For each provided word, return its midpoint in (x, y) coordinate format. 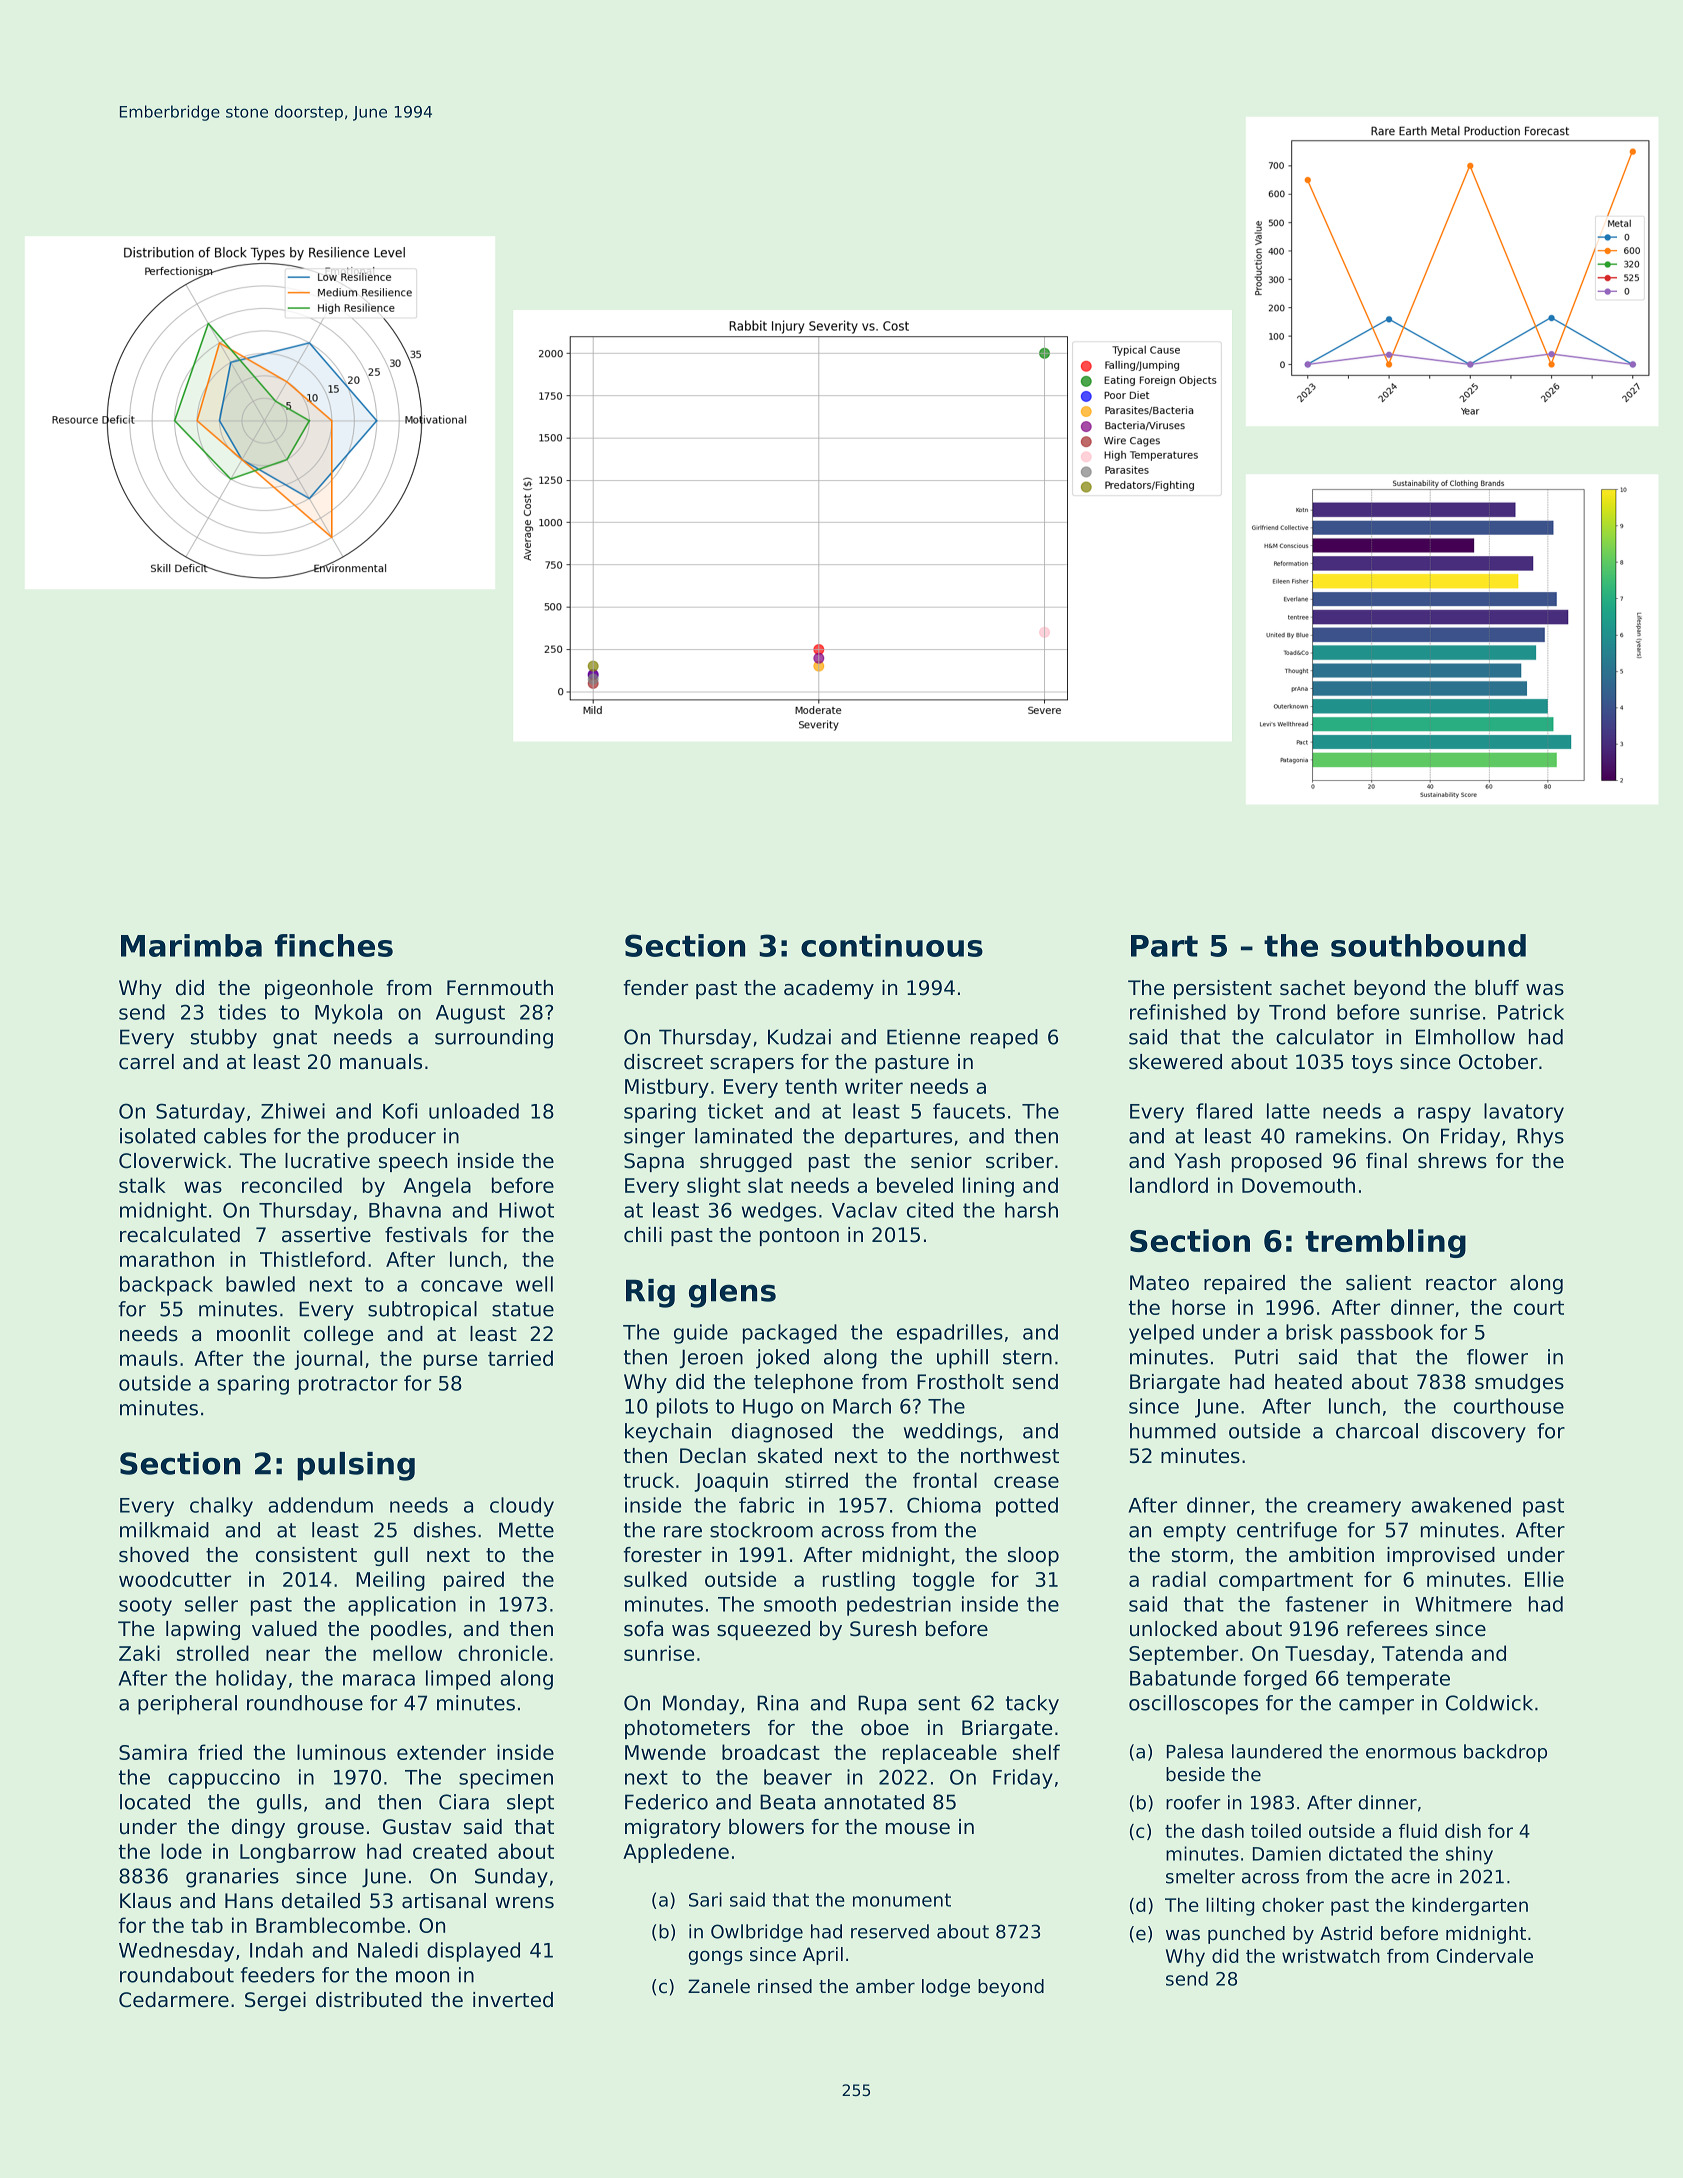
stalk (142, 1185)
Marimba (191, 945)
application (402, 1606)
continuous (892, 945)
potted (1027, 1507)
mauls (149, 1358)
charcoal (1377, 1431)
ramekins (1341, 1136)
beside (1195, 1774)
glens (732, 1293)
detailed (321, 1901)
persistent (1223, 989)
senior (941, 1161)
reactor (1461, 1283)
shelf (1036, 1752)
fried (220, 1752)
